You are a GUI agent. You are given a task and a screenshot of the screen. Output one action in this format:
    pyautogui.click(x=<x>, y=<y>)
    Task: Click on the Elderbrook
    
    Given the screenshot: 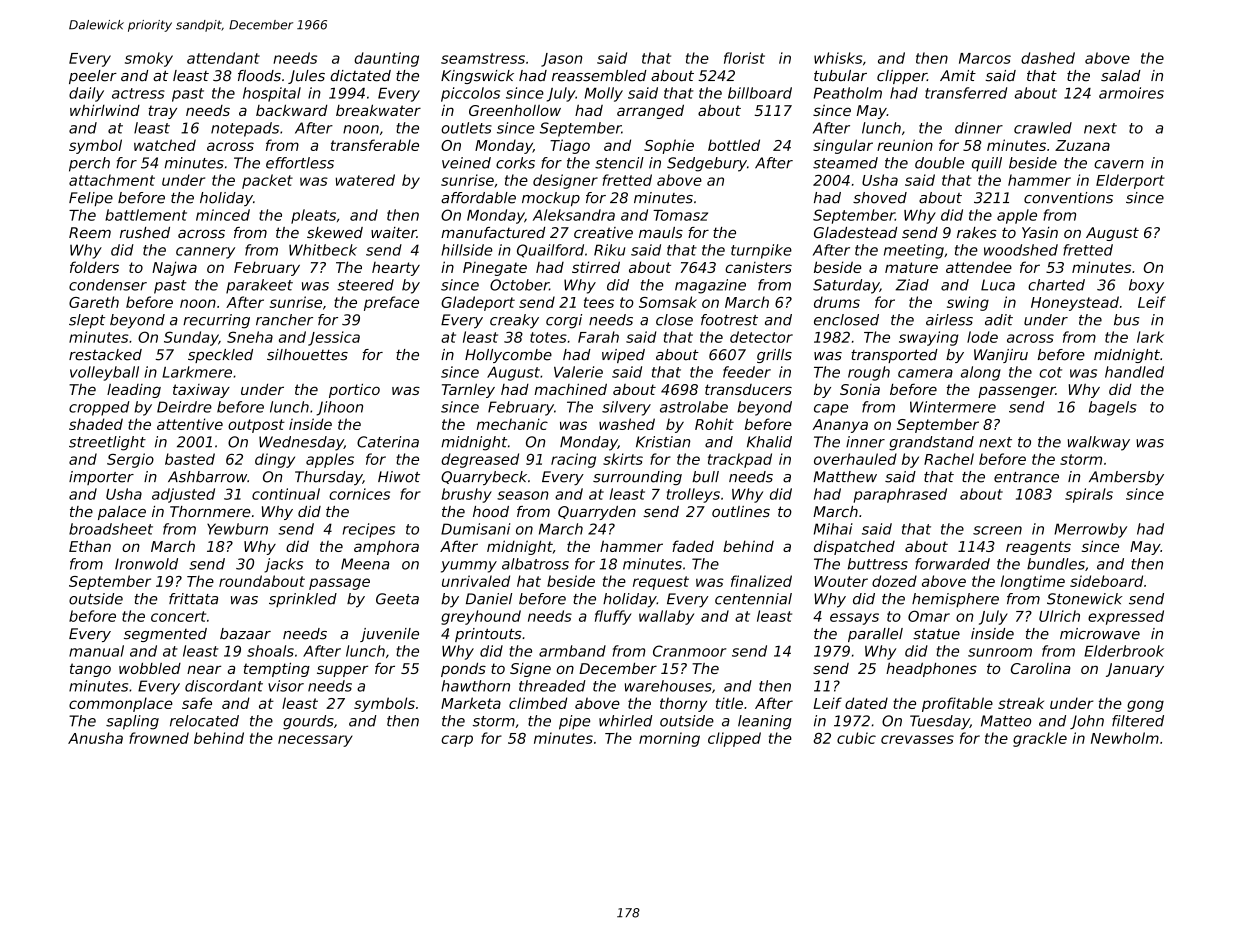 What is the action you would take?
    pyautogui.click(x=1124, y=651)
